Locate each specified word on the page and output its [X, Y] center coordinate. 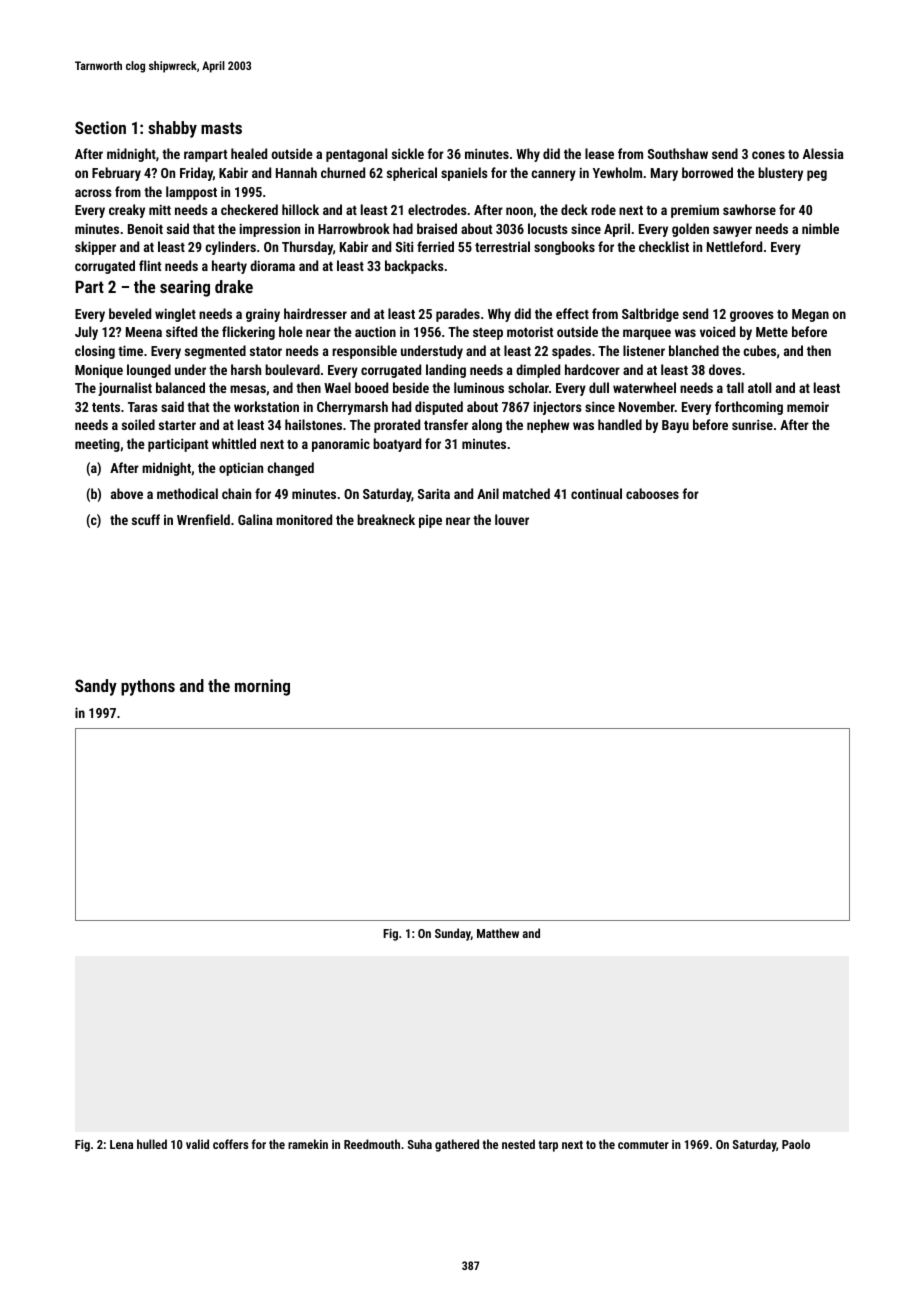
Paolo [796, 1144]
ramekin [308, 1144]
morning [262, 687]
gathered [457, 1145]
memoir [808, 406]
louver [512, 519]
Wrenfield [203, 519]
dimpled [538, 371]
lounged [149, 371]
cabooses [652, 493]
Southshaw [678, 153]
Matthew [498, 933]
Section [100, 127]
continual [596, 493]
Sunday [453, 934]
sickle [408, 153]
